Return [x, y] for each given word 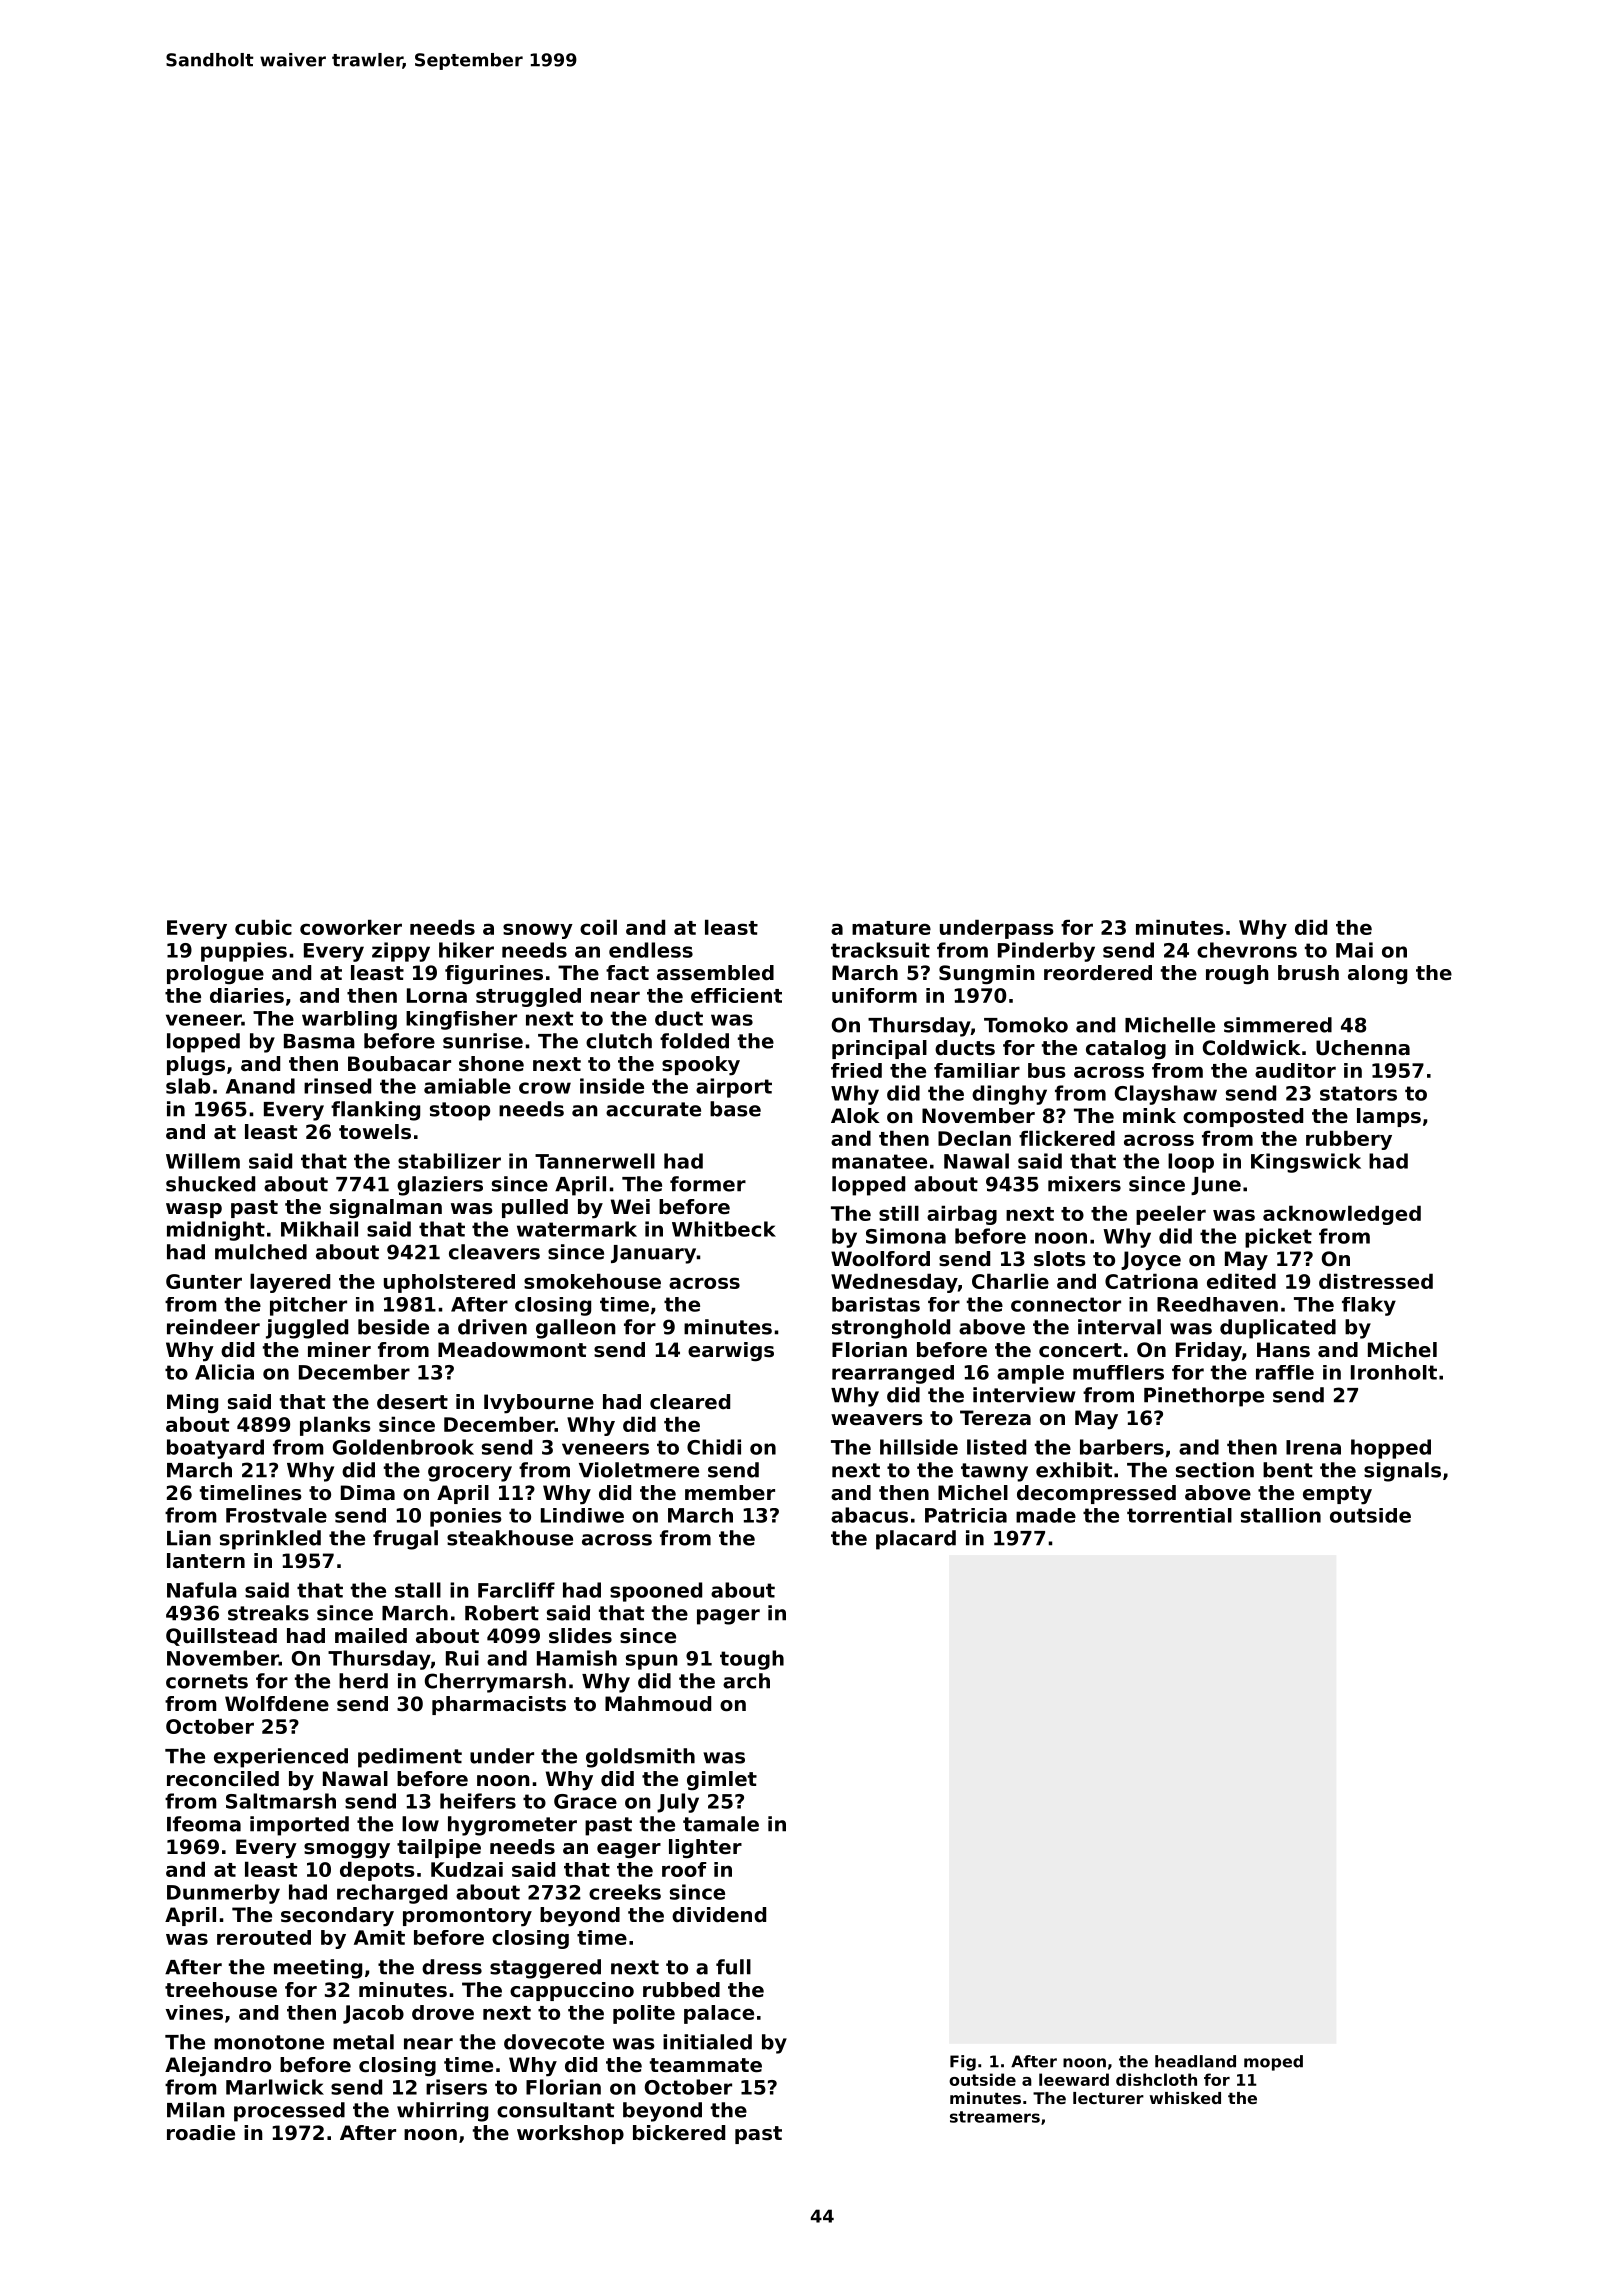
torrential [1179, 1515]
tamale [721, 1824]
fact [627, 973]
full [733, 1967]
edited [1241, 1281]
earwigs [731, 1351]
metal [363, 2042]
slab [188, 1086]
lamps [1389, 1117]
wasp [194, 1210]
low [420, 1824]
